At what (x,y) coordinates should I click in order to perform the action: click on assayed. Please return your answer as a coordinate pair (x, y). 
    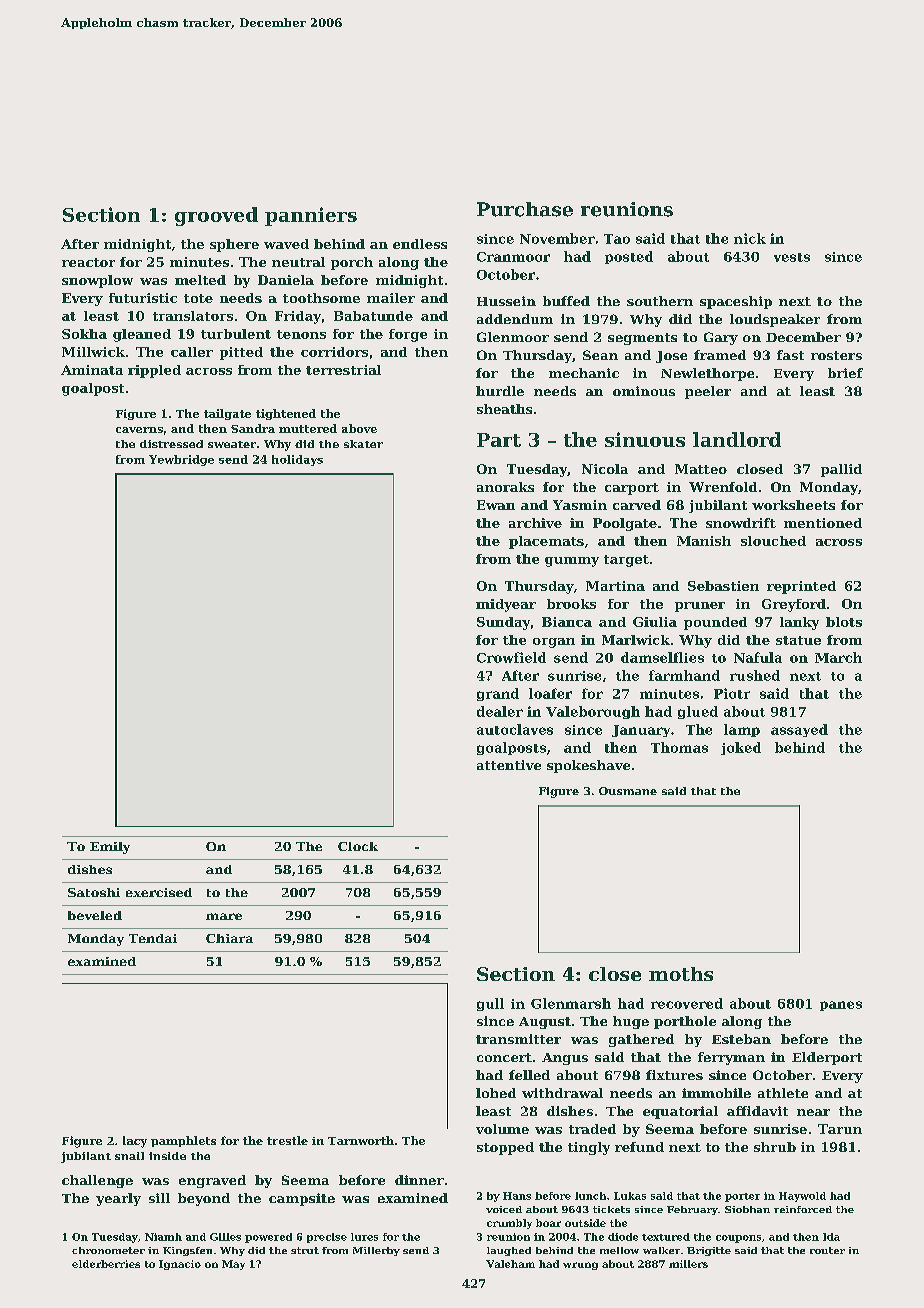
    Looking at the image, I should click on (799, 730).
